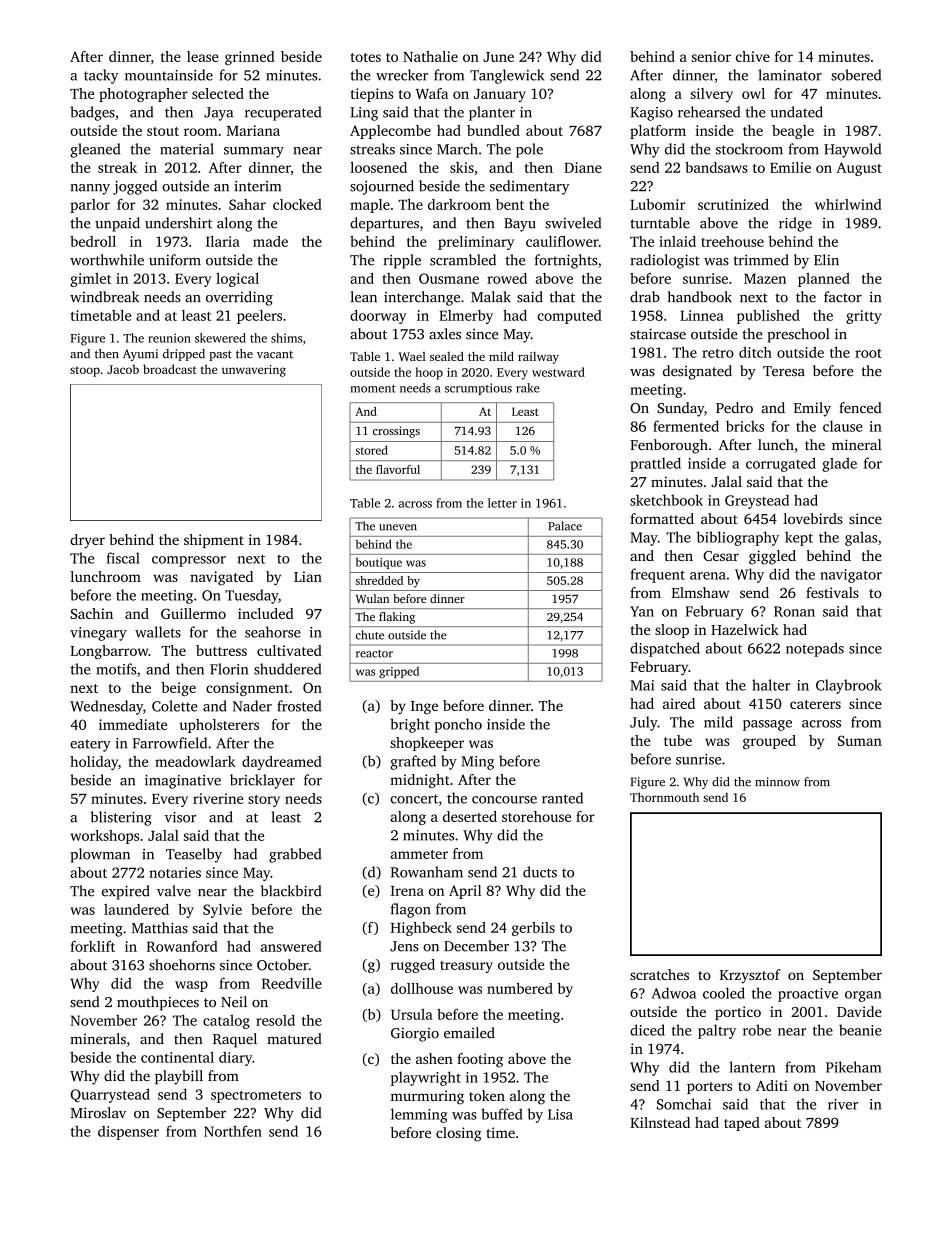  What do you see at coordinates (753, 56) in the screenshot?
I see `chive` at bounding box center [753, 56].
